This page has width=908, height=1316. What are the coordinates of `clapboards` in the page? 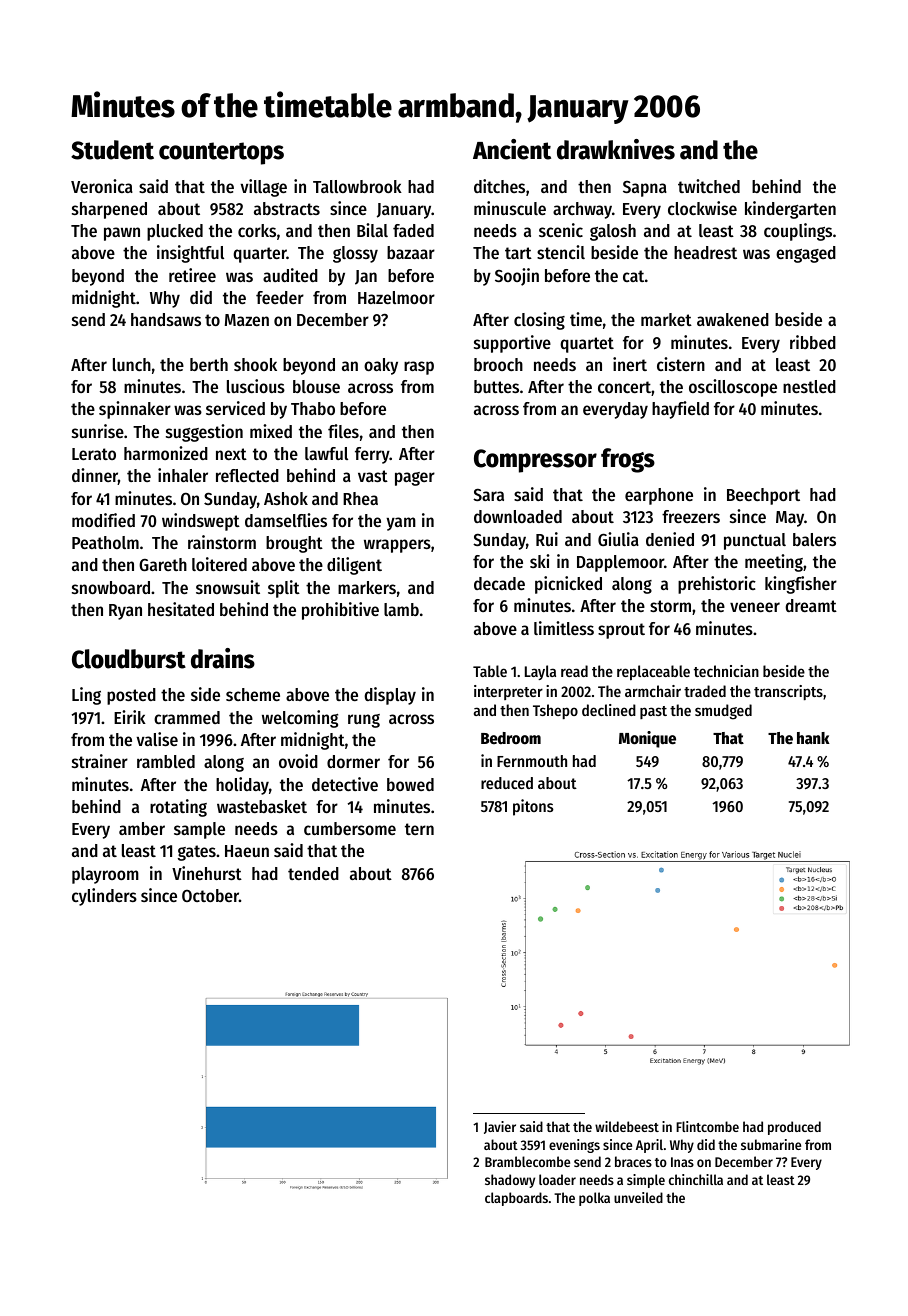 It's located at (516, 1199).
